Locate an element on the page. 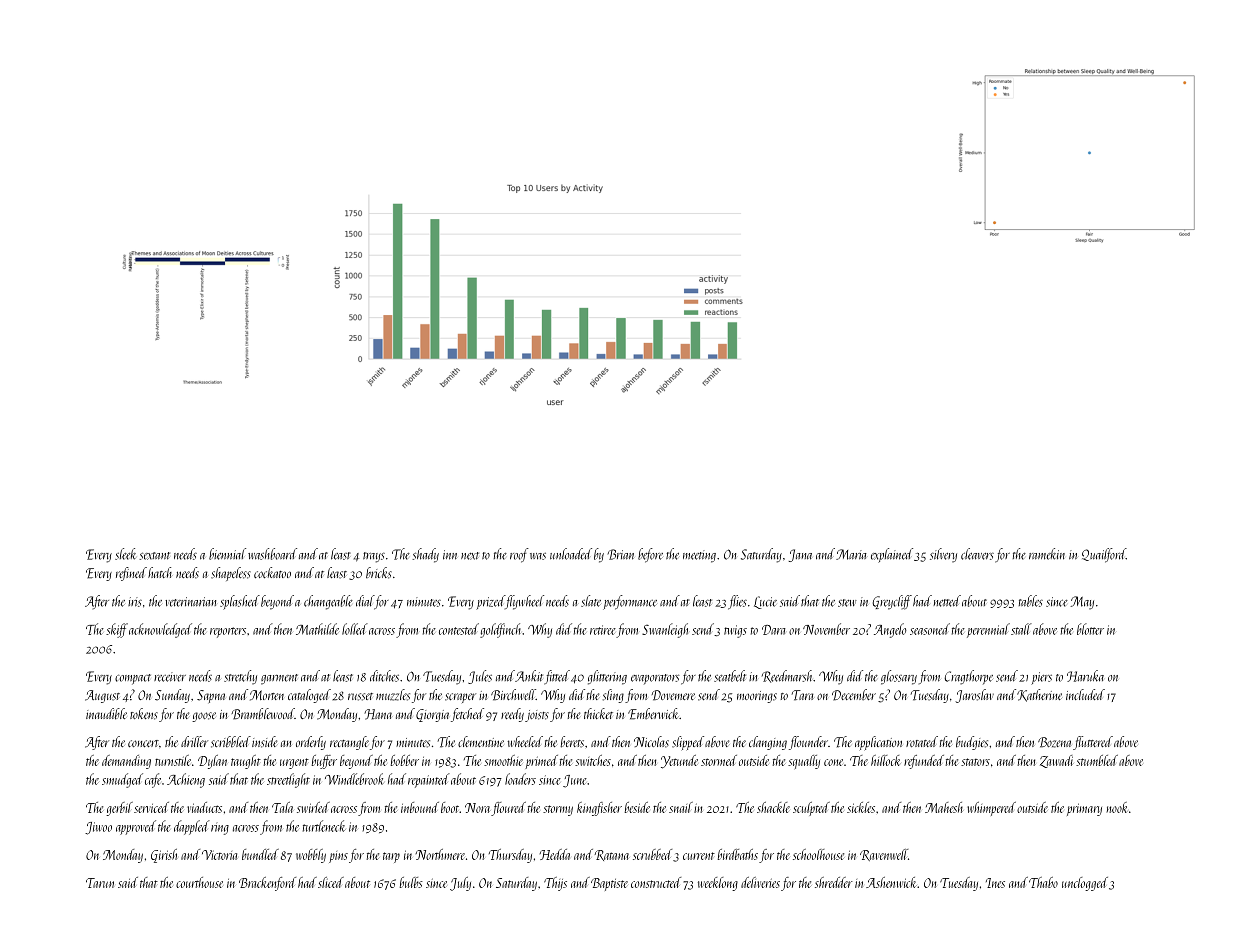 The width and height of the page is (1233, 952). repainted is located at coordinates (429, 780).
